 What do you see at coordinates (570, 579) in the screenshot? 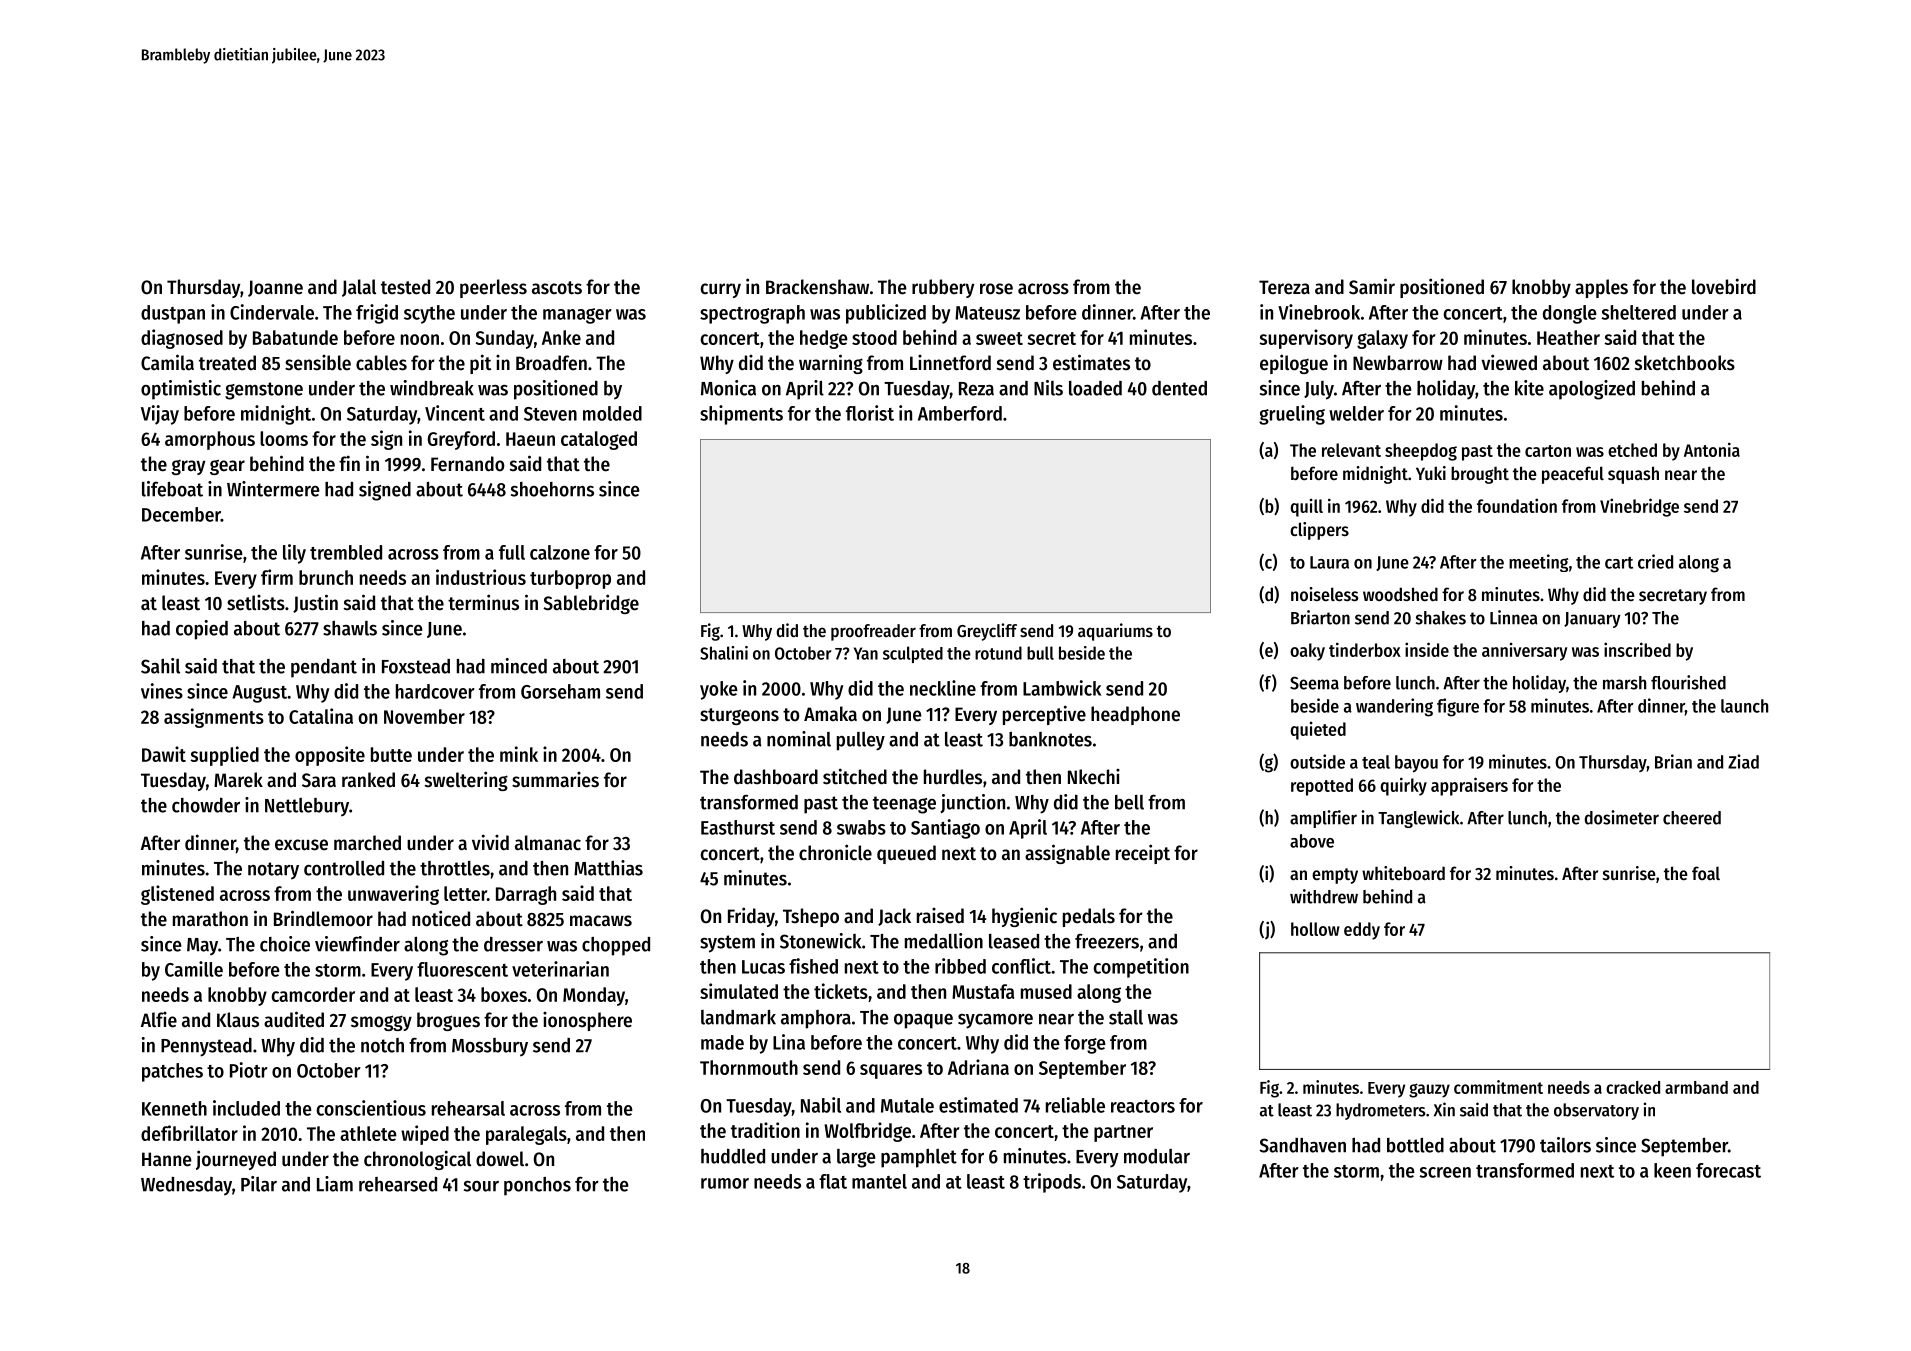
I see `turboprop` at bounding box center [570, 579].
